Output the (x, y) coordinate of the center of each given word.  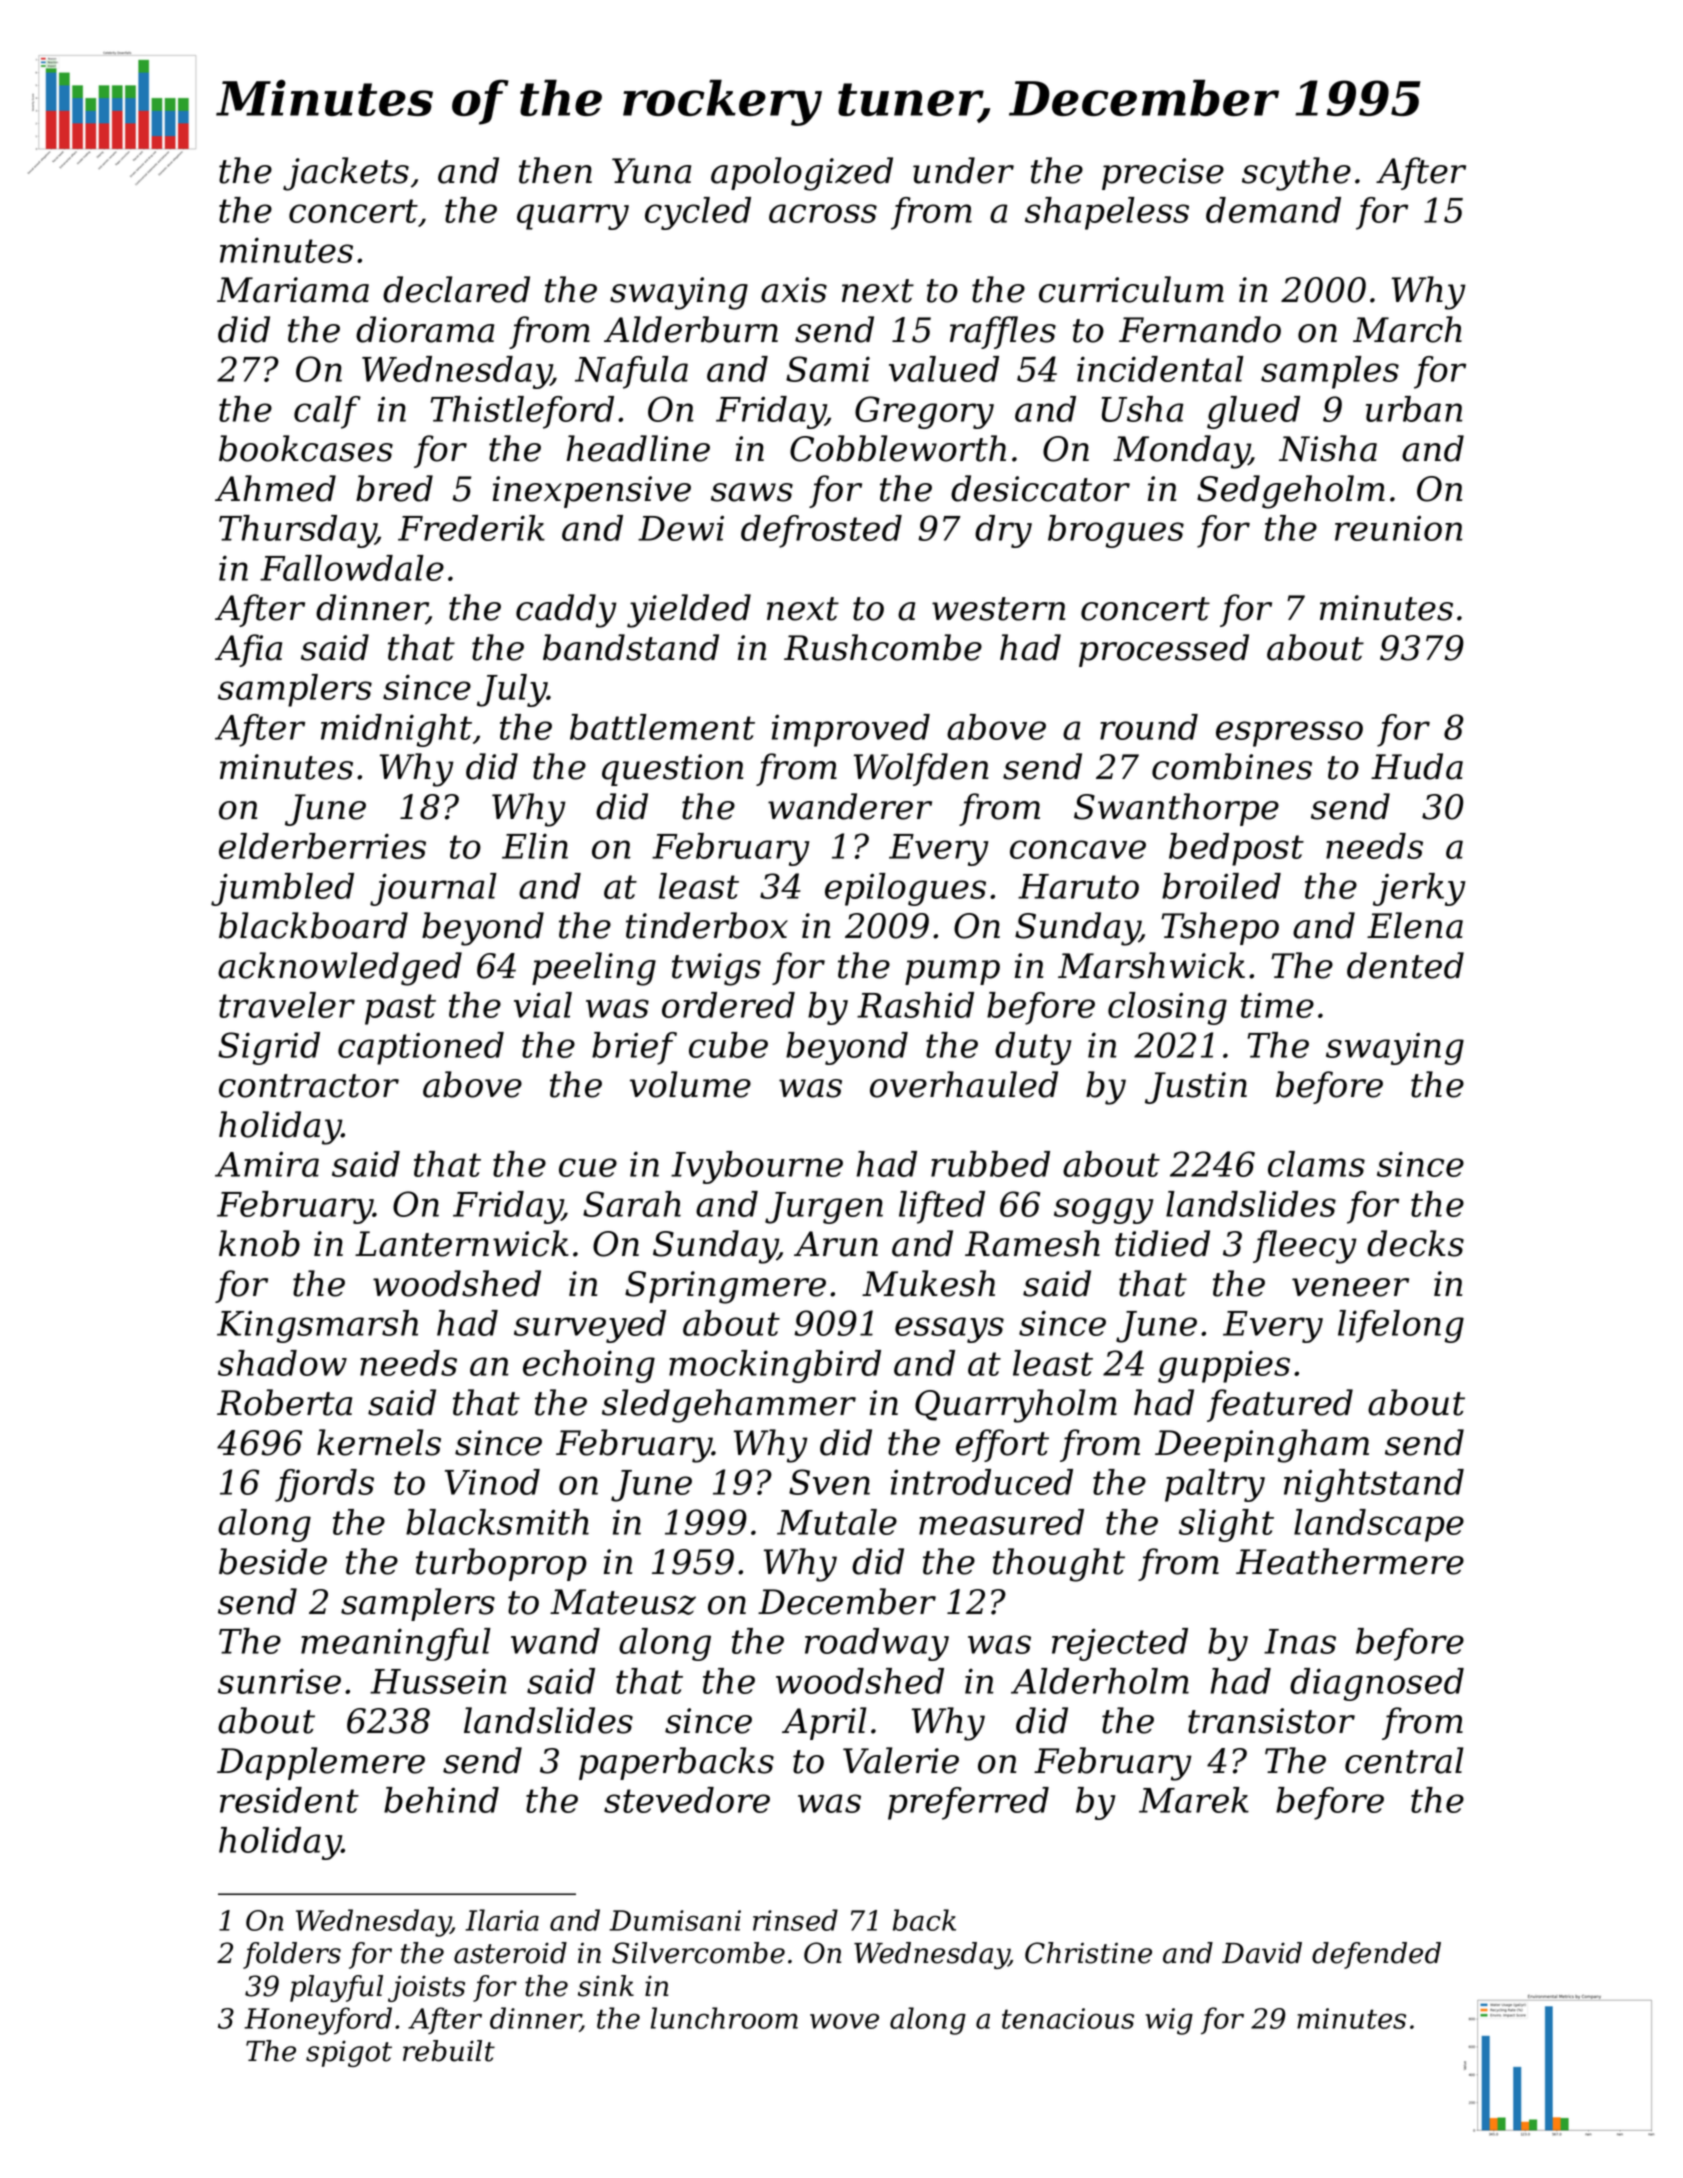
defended (1376, 1955)
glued (1253, 412)
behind (441, 1800)
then (555, 170)
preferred (968, 1803)
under (963, 170)
